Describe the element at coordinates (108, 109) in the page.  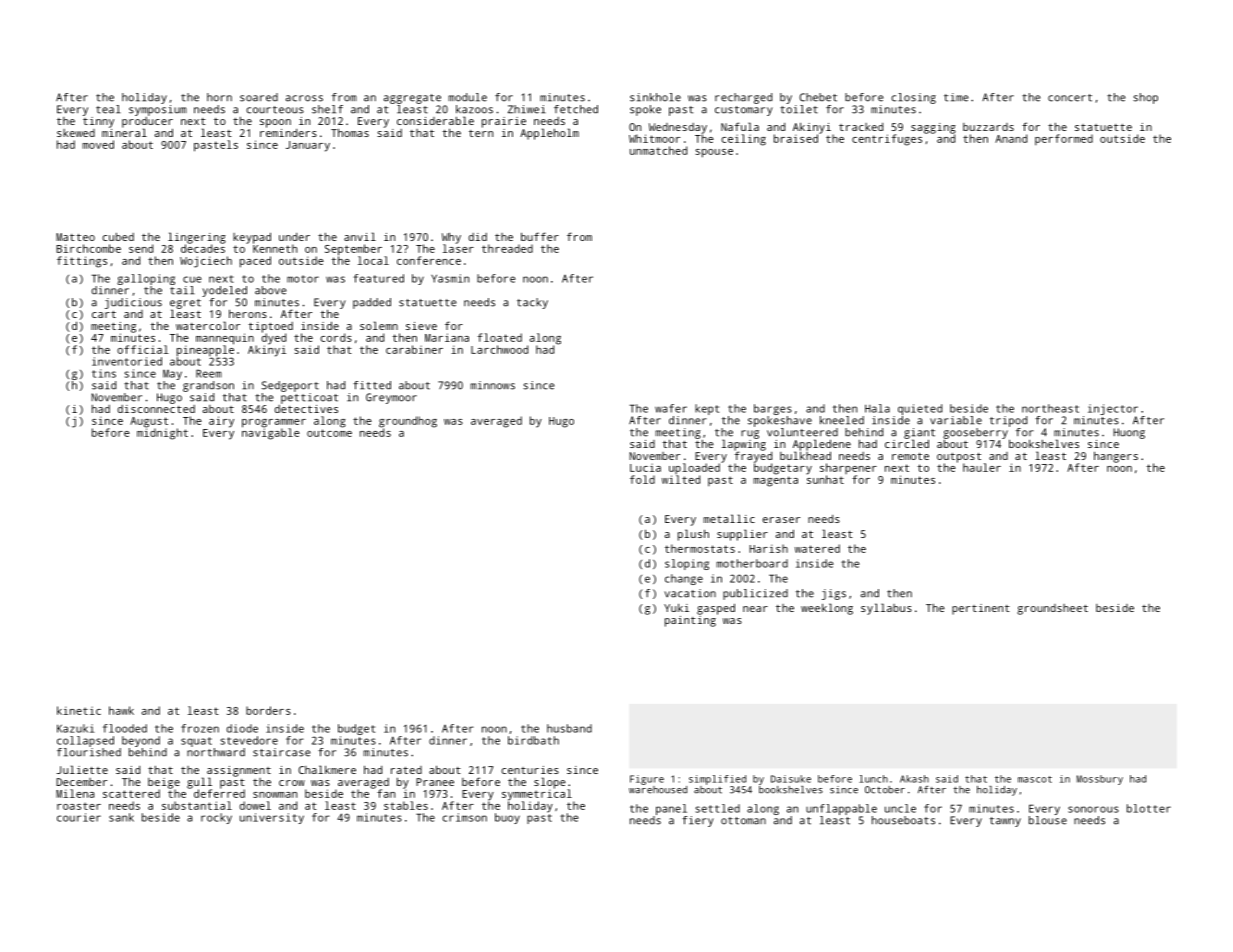
I see `teal` at that location.
